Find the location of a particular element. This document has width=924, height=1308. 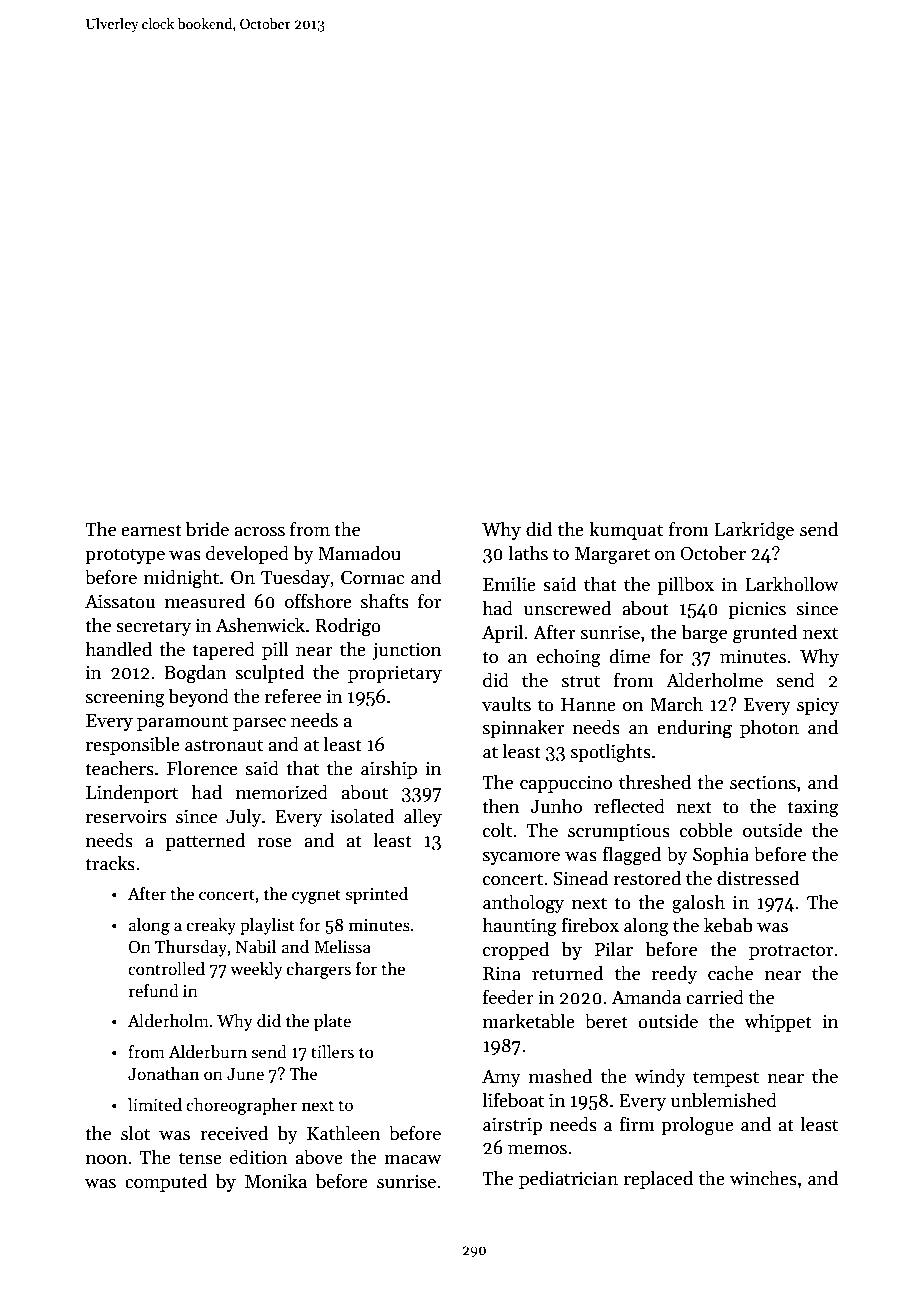

barge is located at coordinates (704, 634).
